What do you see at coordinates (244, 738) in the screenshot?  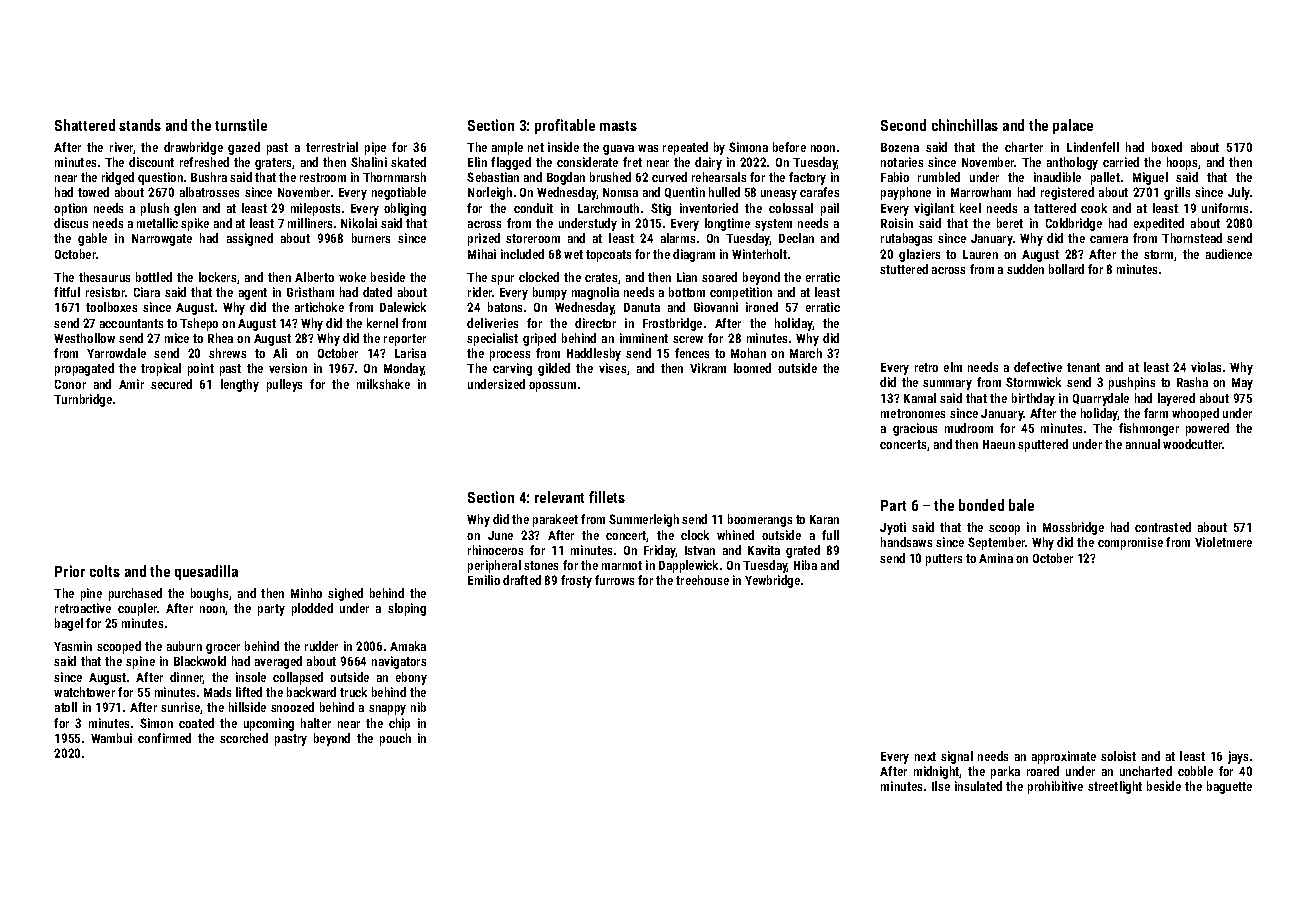 I see `scorched` at bounding box center [244, 738].
